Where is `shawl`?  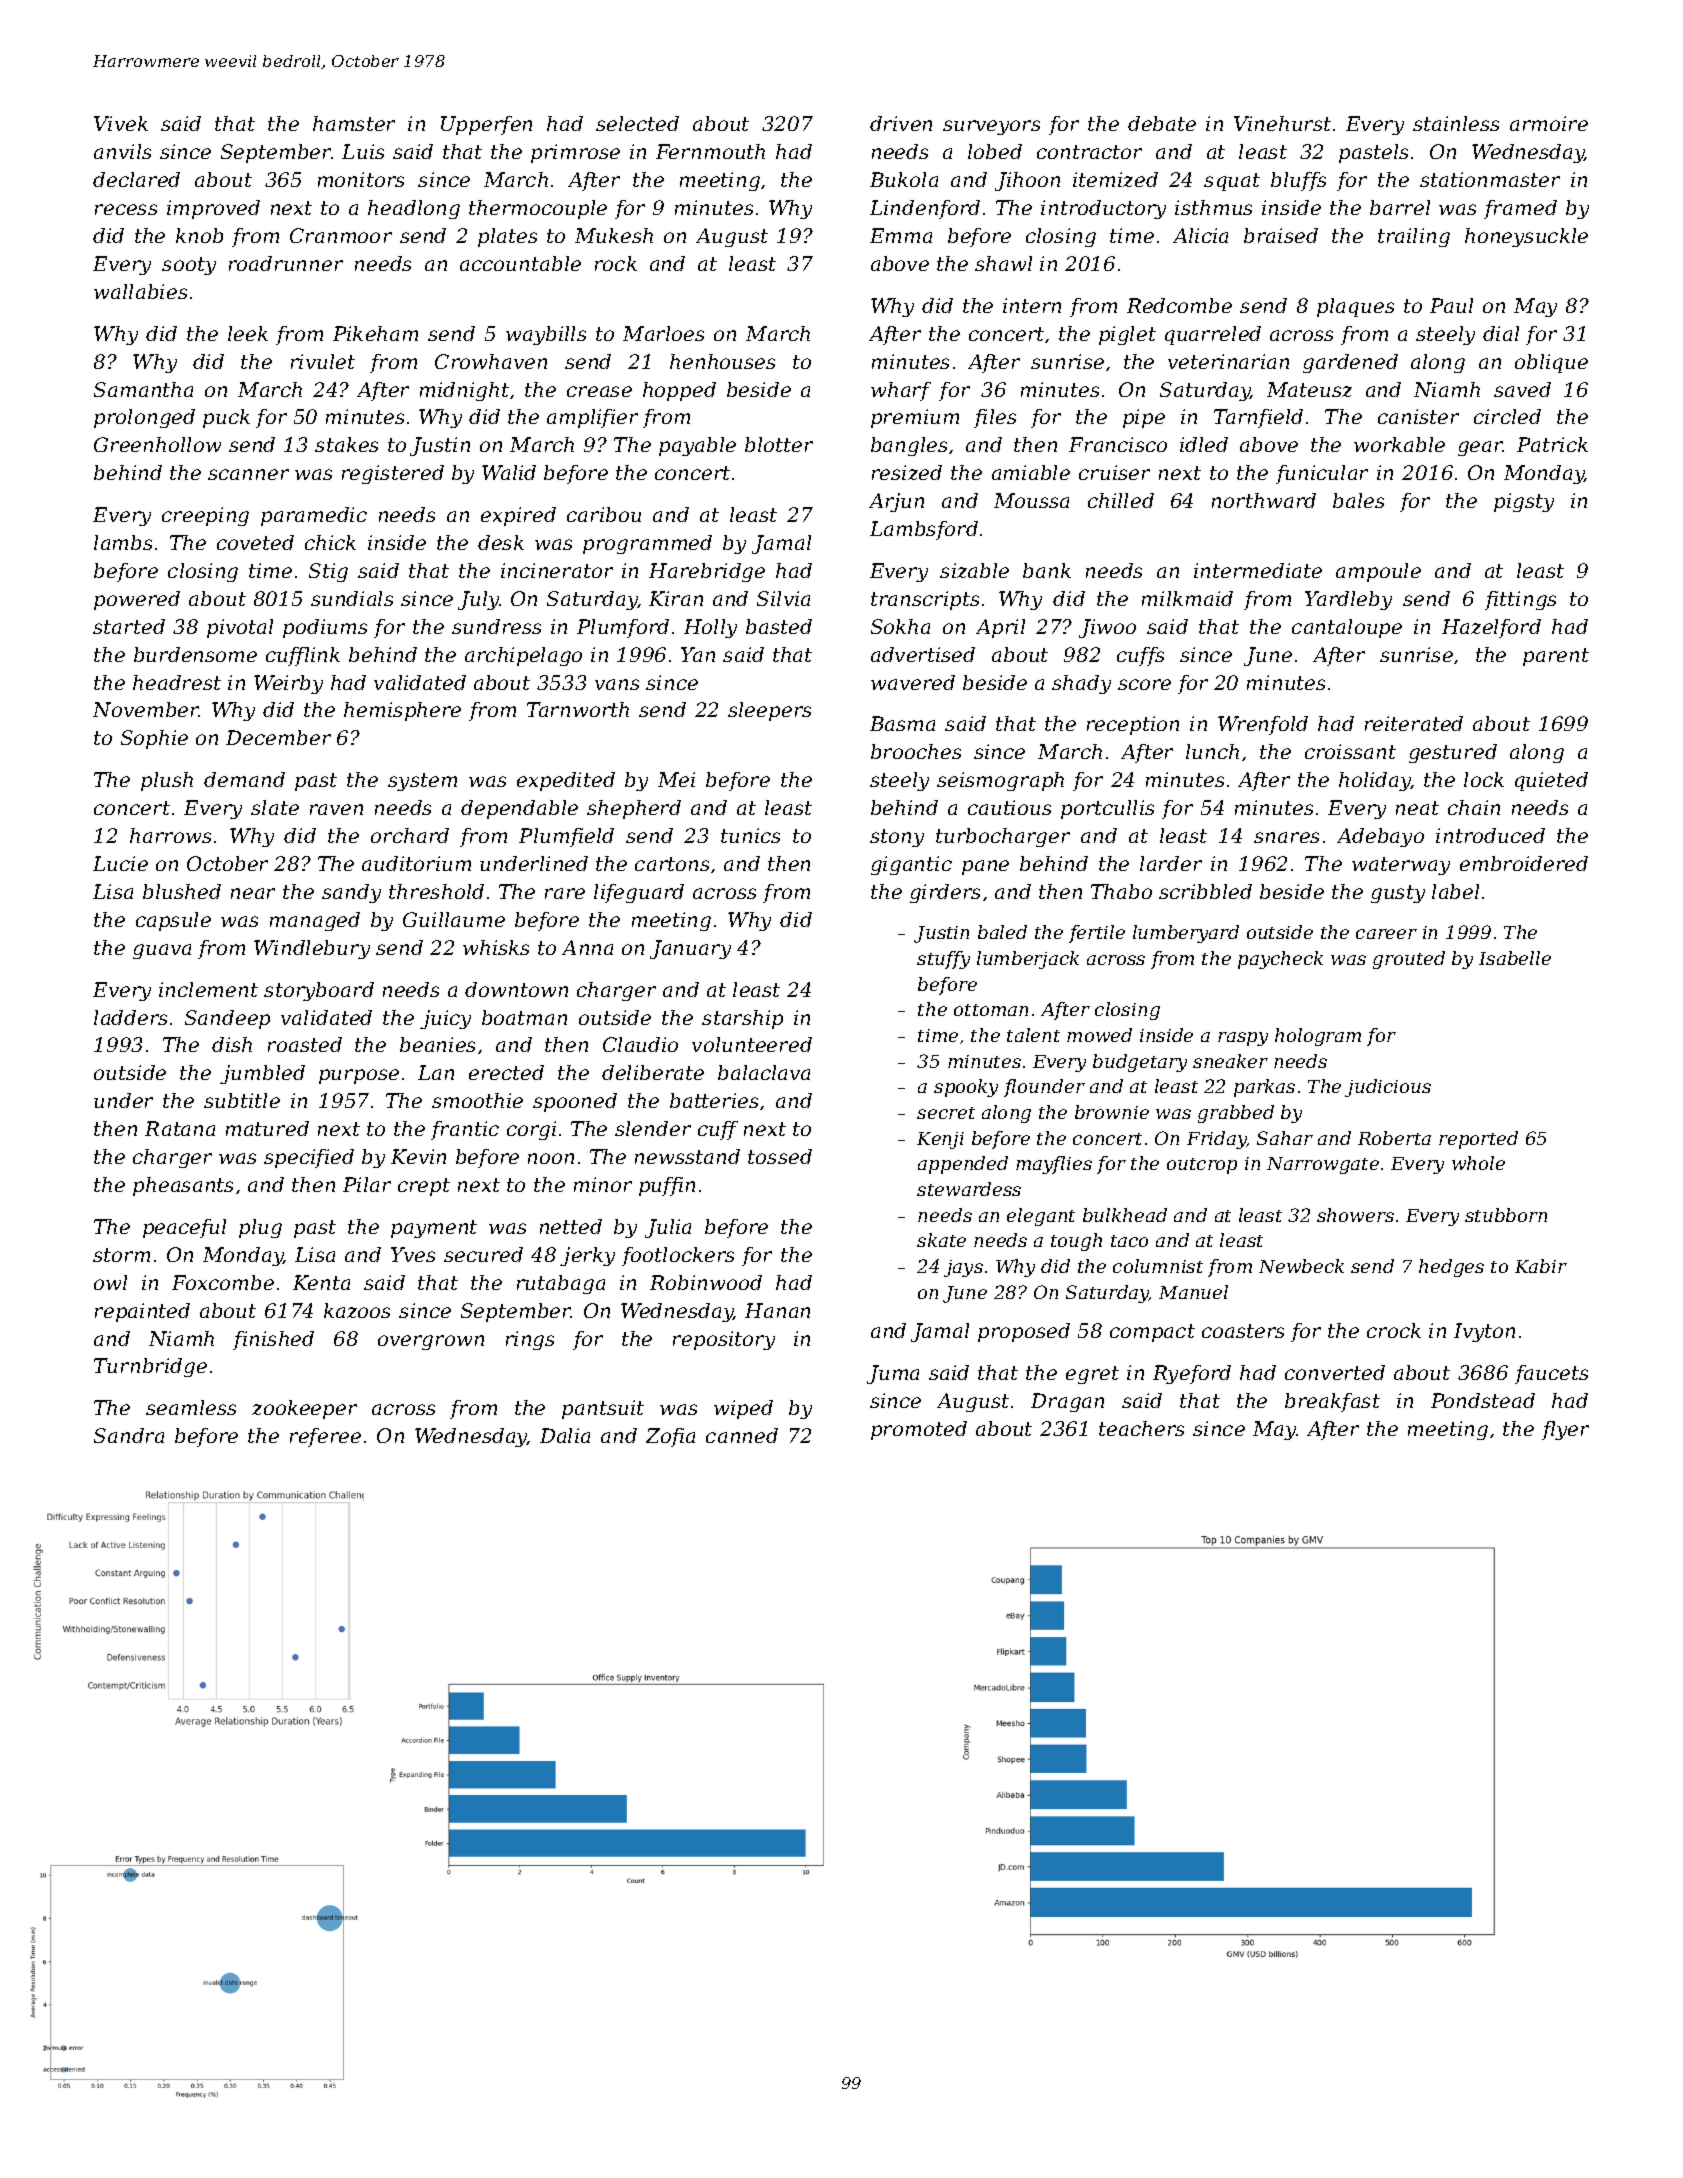
shawl is located at coordinates (1003, 263).
